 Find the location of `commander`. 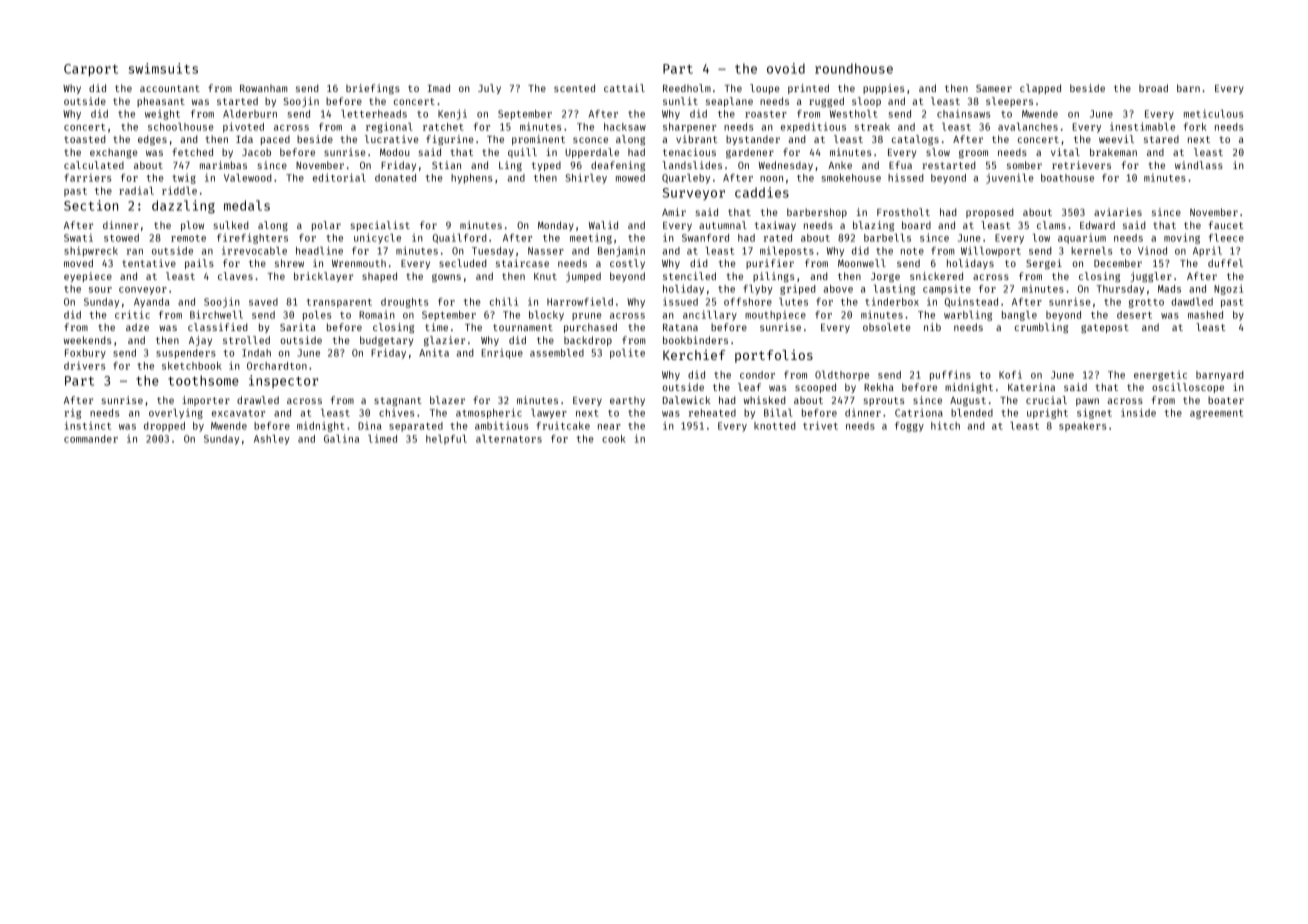

commander is located at coordinates (91, 439).
